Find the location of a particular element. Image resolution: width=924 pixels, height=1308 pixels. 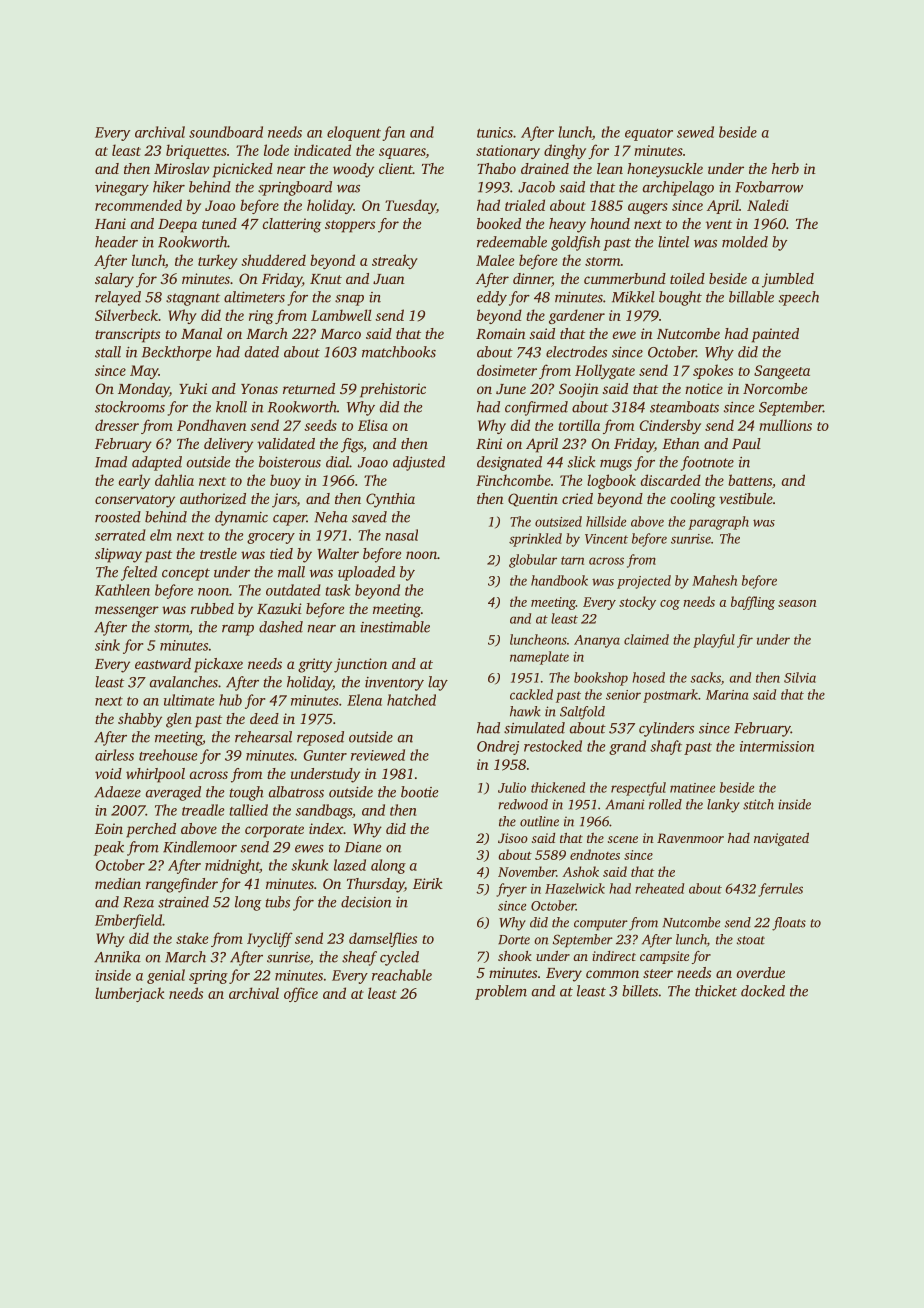

Tuesday is located at coordinates (410, 206).
